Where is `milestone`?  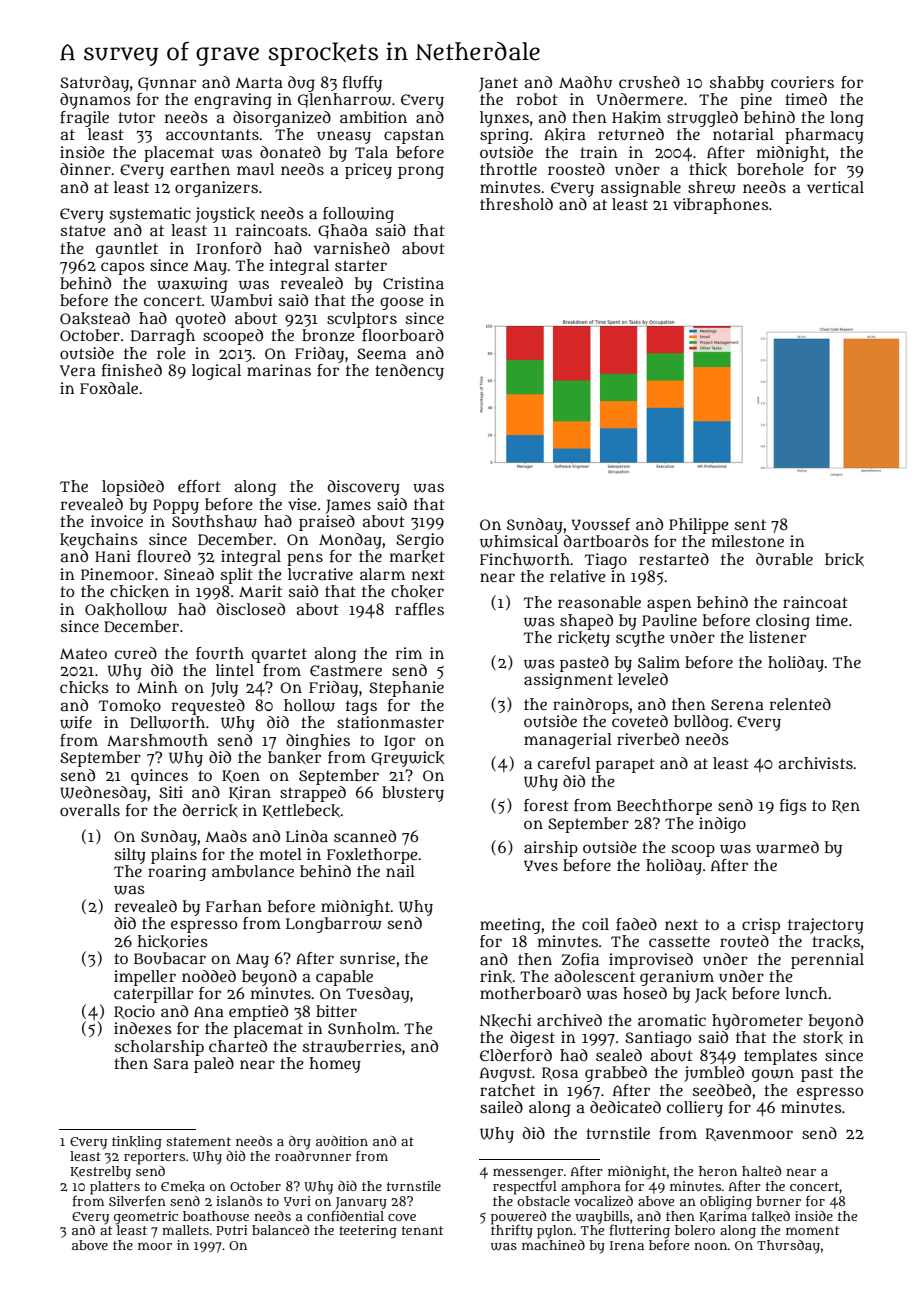 milestone is located at coordinates (748, 541).
